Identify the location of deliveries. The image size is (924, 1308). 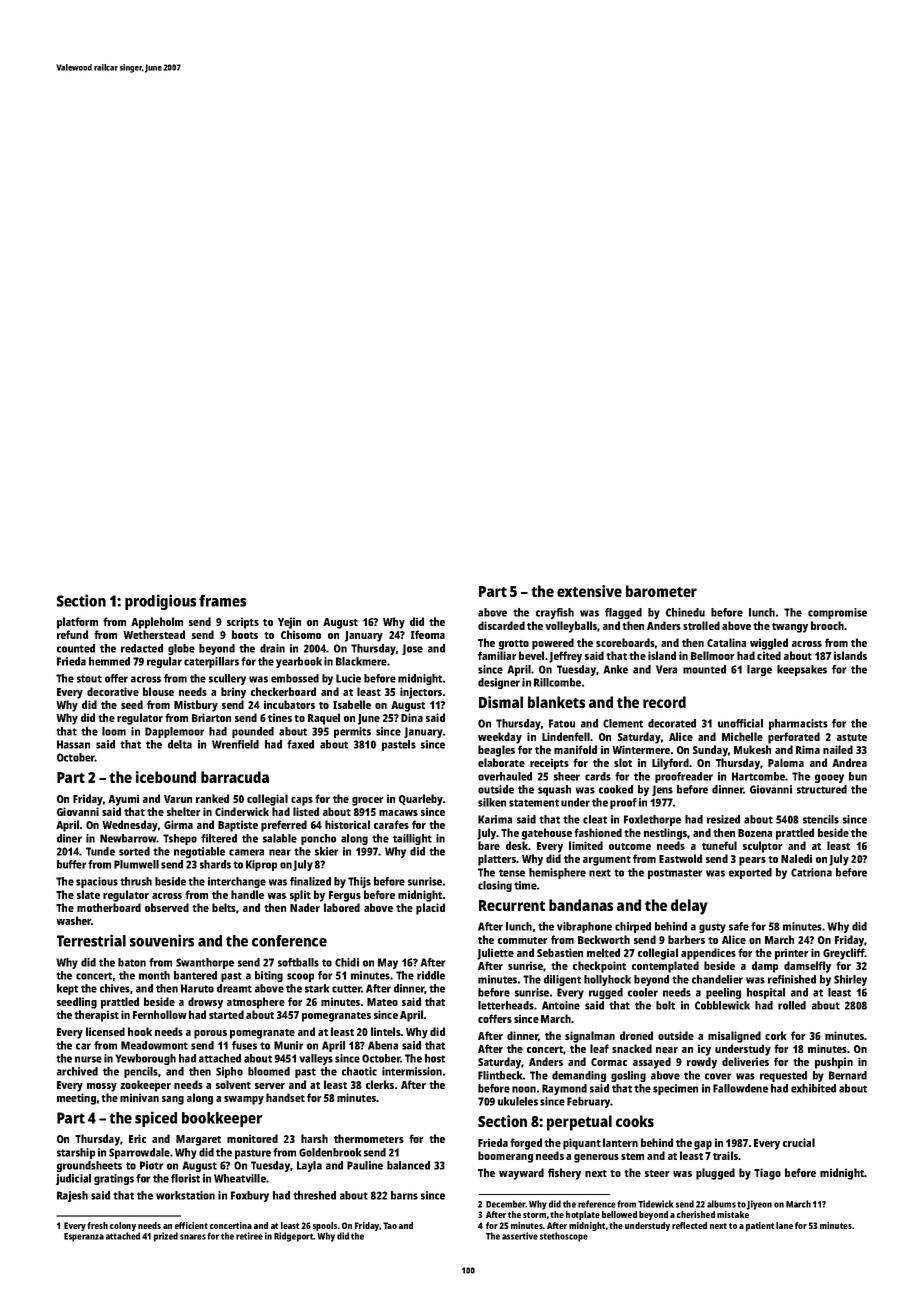
(745, 1061).
